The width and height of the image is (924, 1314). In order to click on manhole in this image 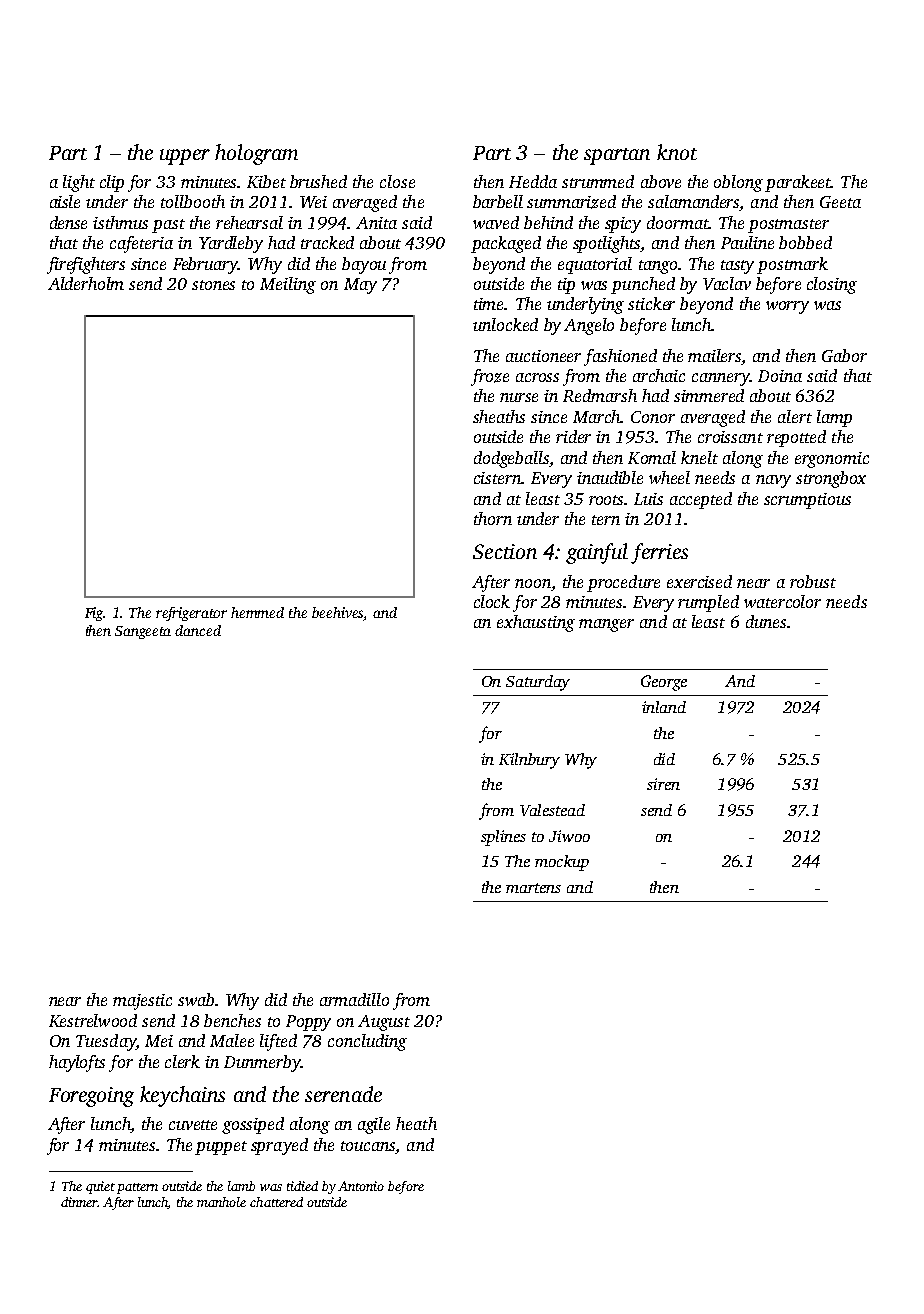, I will do `click(221, 1202)`.
